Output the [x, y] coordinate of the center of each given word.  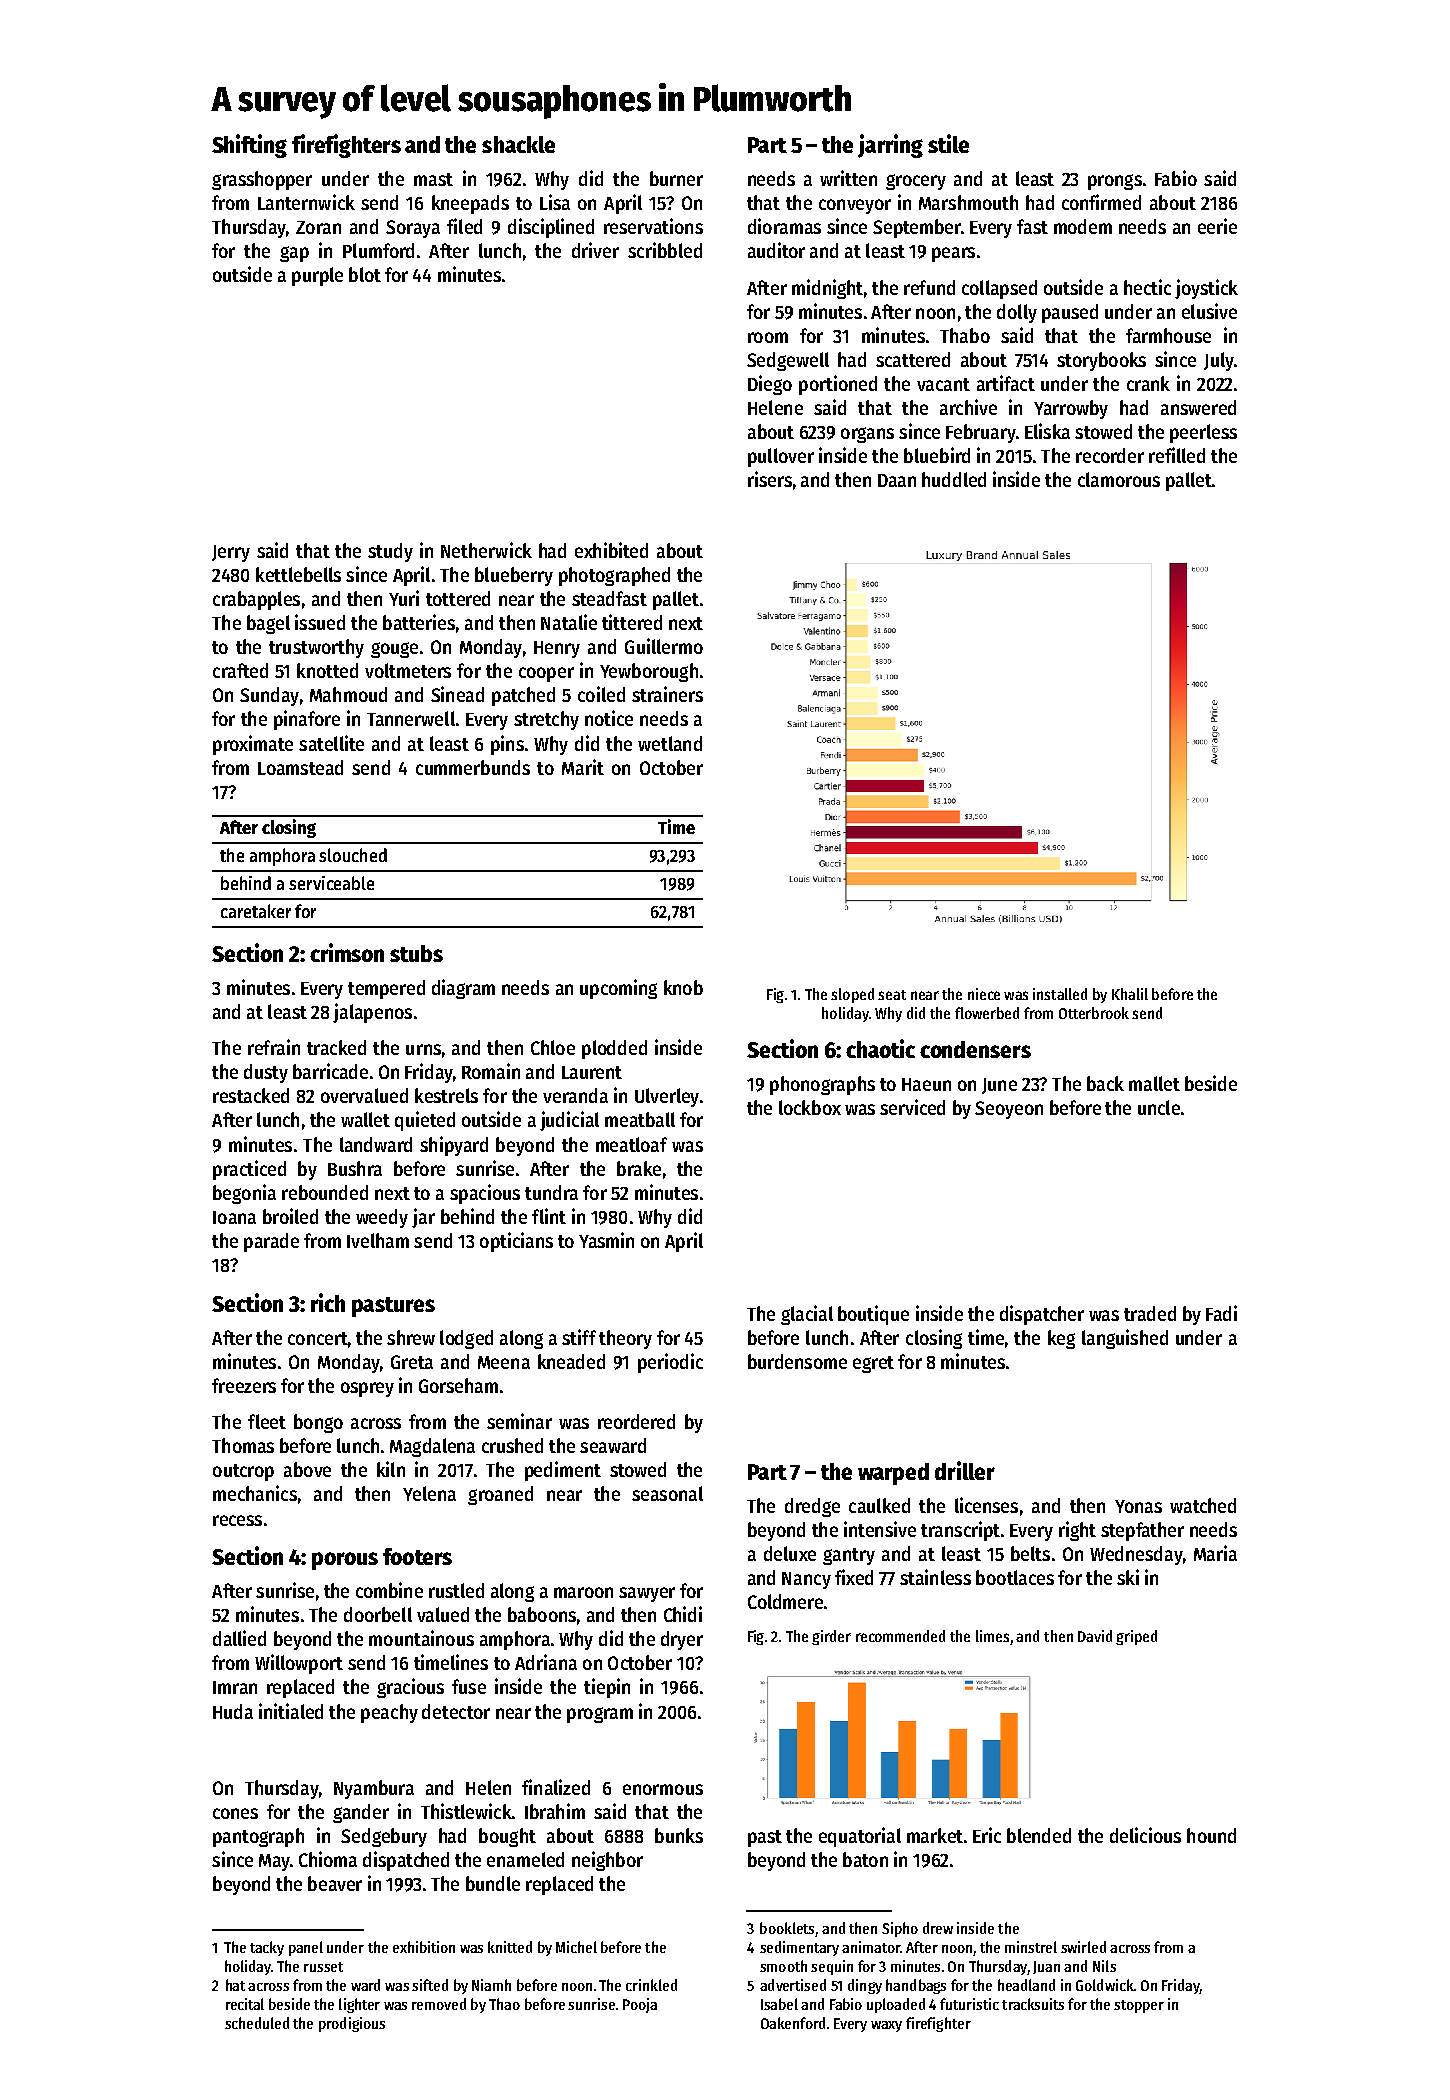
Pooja [640, 2005]
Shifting [249, 146]
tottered [458, 598]
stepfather [1142, 1531]
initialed [291, 1711]
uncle [1159, 1107]
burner [676, 178]
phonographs [822, 1085]
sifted [430, 1985]
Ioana [234, 1217]
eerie [1217, 226]
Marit [583, 767]
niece [984, 994]
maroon [583, 1592]
